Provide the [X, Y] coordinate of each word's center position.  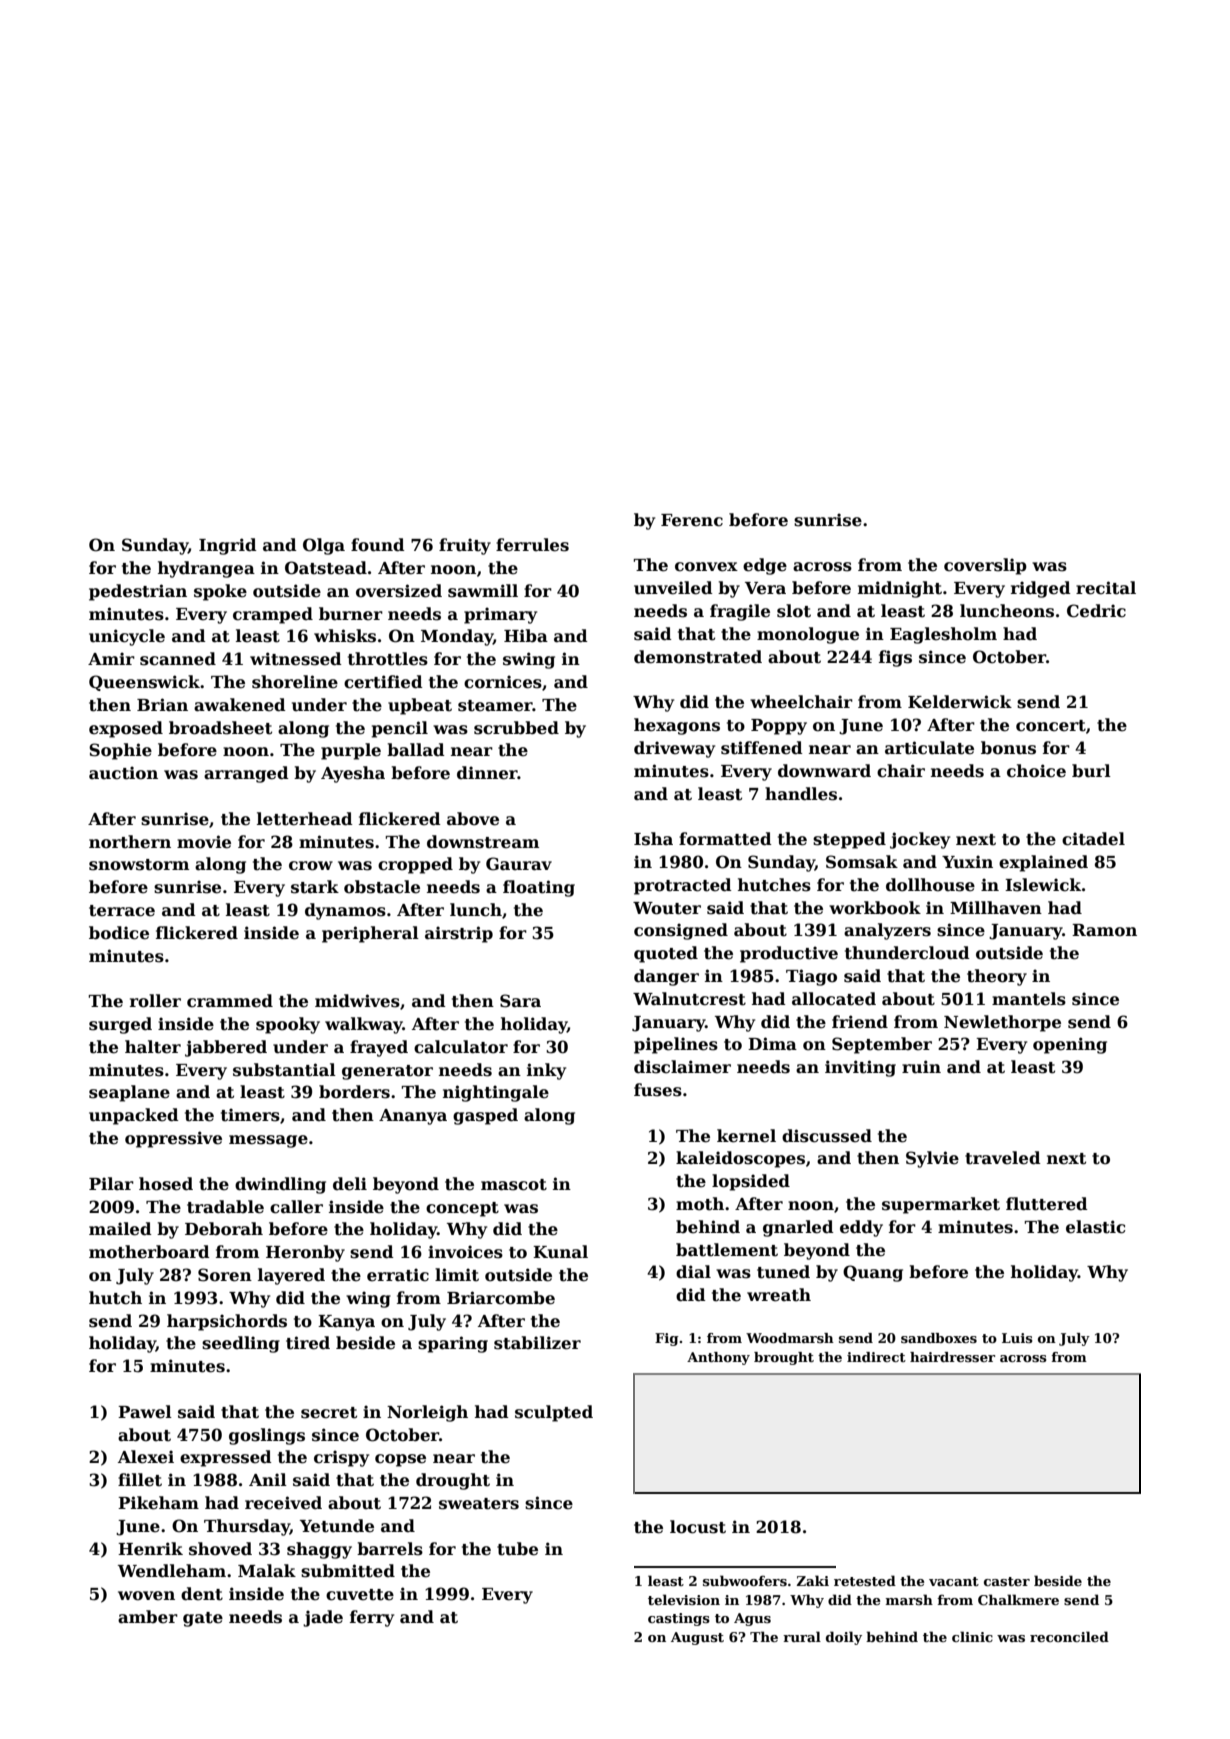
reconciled [1069, 1636]
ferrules [532, 545]
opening [1070, 1045]
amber [148, 1617]
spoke [220, 592]
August [697, 1638]
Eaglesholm [943, 635]
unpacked [134, 1116]
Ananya [413, 1117]
